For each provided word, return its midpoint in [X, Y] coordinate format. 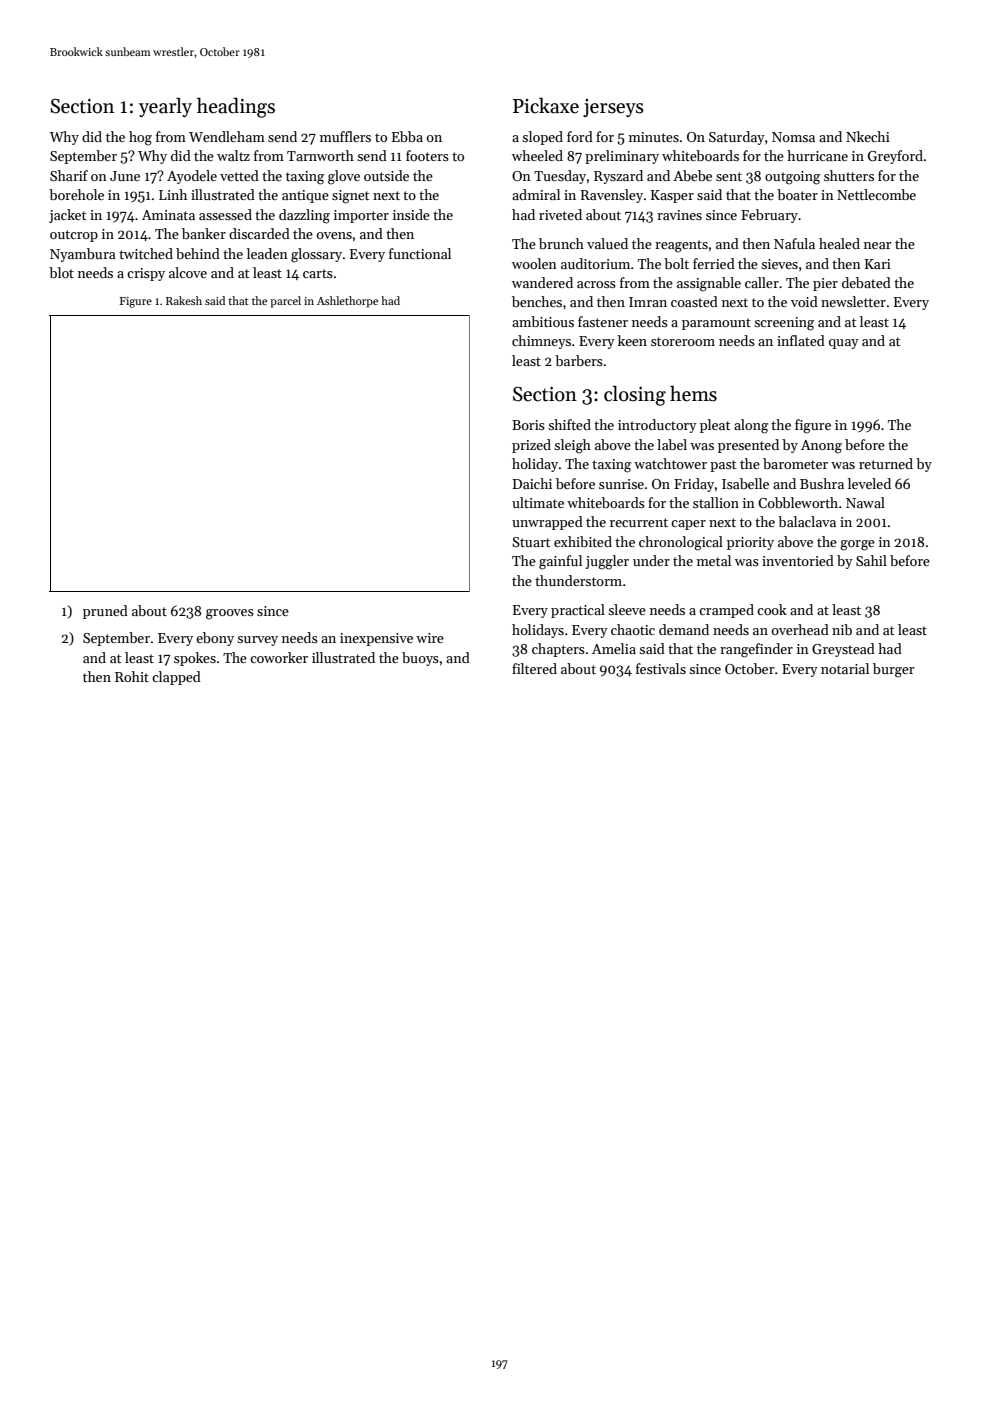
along [751, 426]
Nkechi [868, 136]
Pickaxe [546, 105]
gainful [560, 562]
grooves [230, 614]
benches [537, 301]
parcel [285, 302]
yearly [165, 107]
